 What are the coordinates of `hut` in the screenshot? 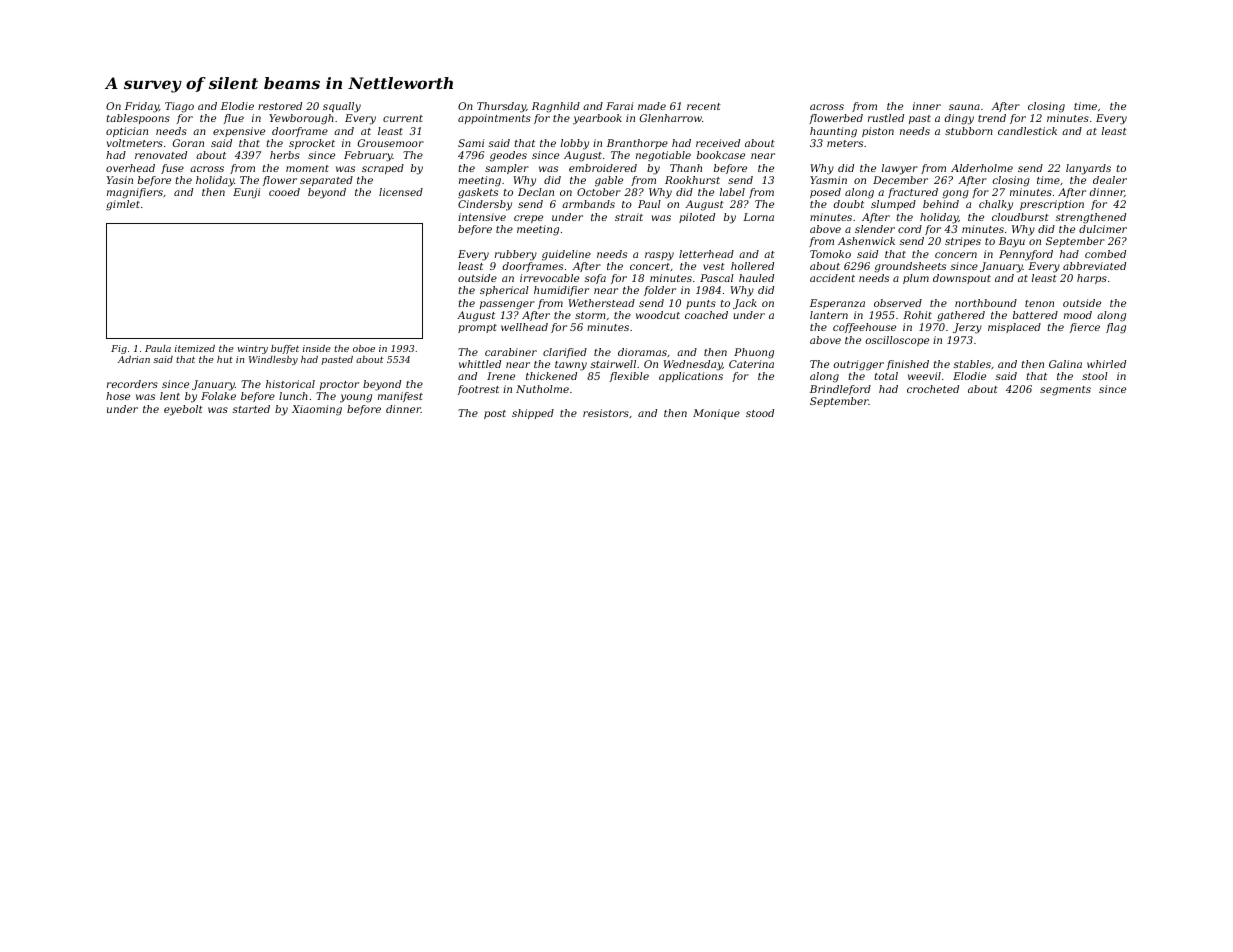 It's located at (225, 359).
